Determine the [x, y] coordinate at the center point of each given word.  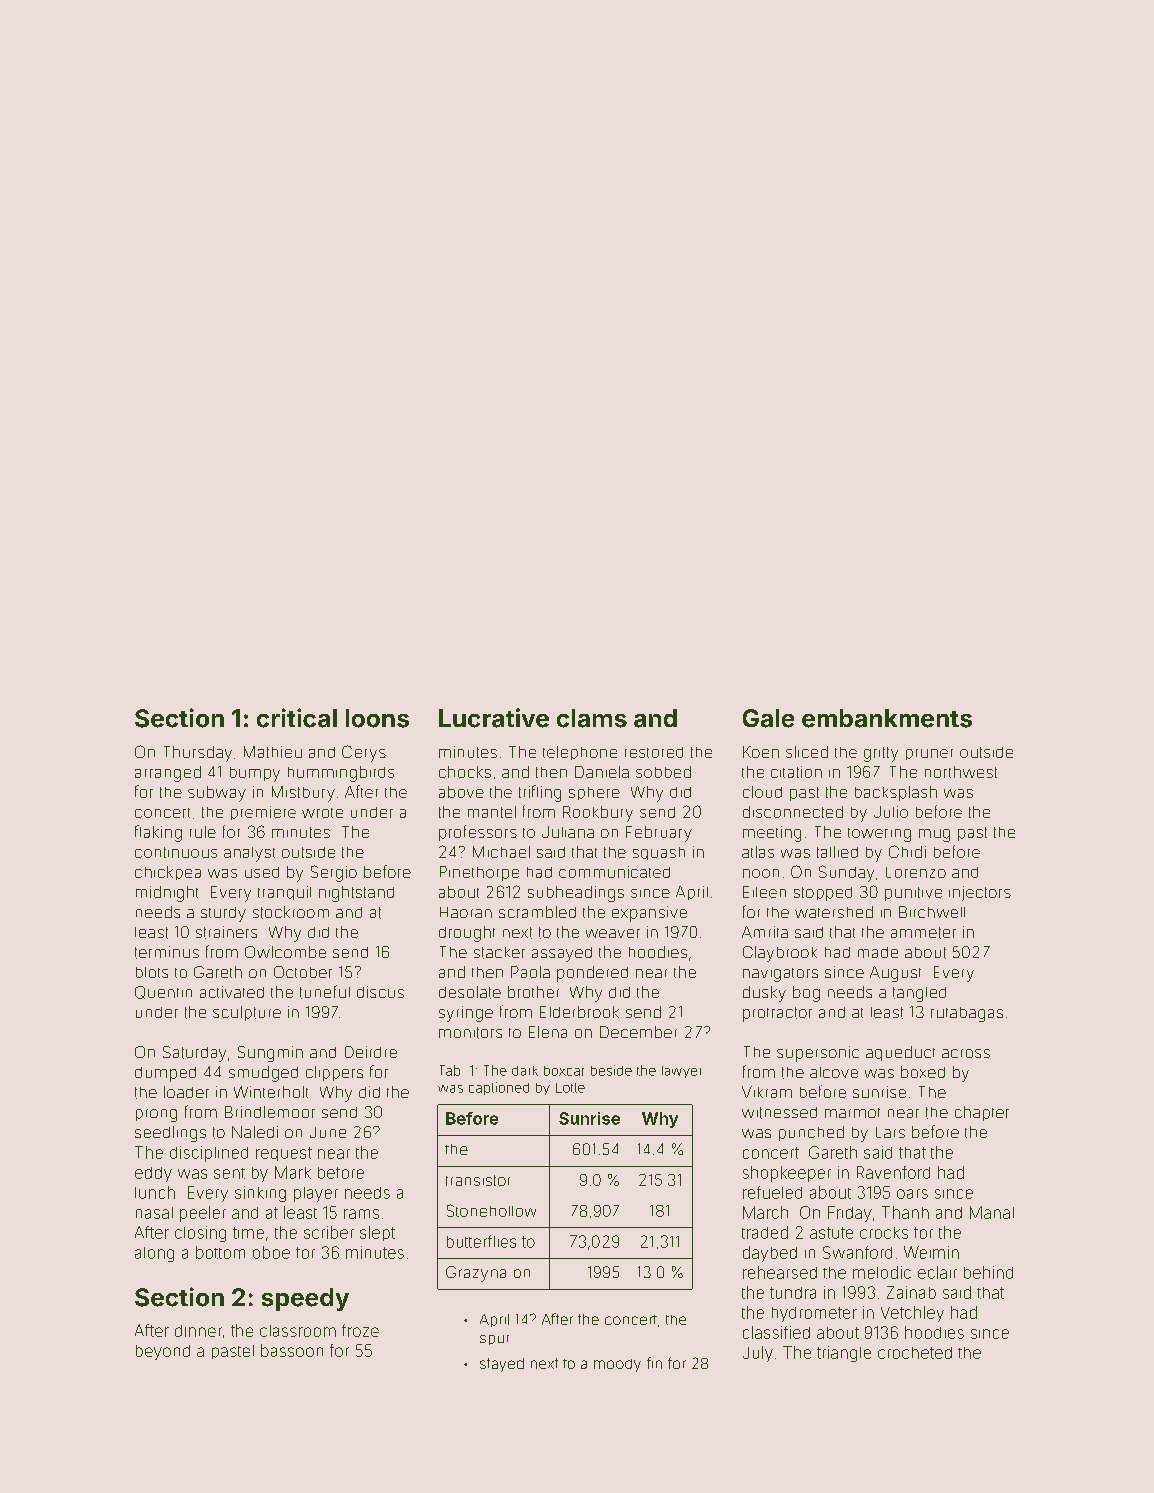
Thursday [198, 754]
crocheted [915, 1353]
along [154, 1254]
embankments [887, 718]
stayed [502, 1365]
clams [592, 718]
